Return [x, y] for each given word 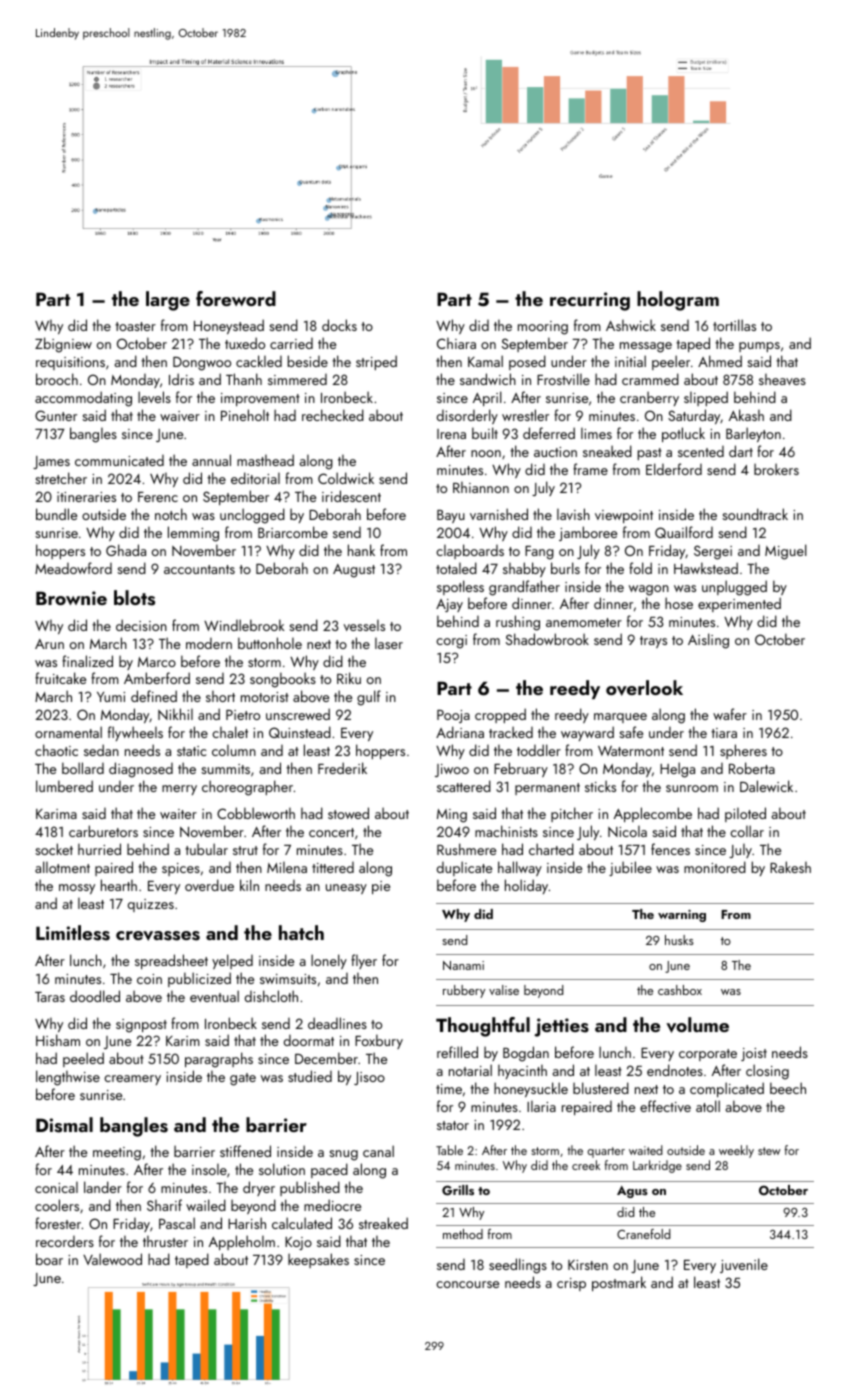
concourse [467, 1284]
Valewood [112, 1259]
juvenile [744, 1265]
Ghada [126, 550]
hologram [678, 301]
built [485, 433]
